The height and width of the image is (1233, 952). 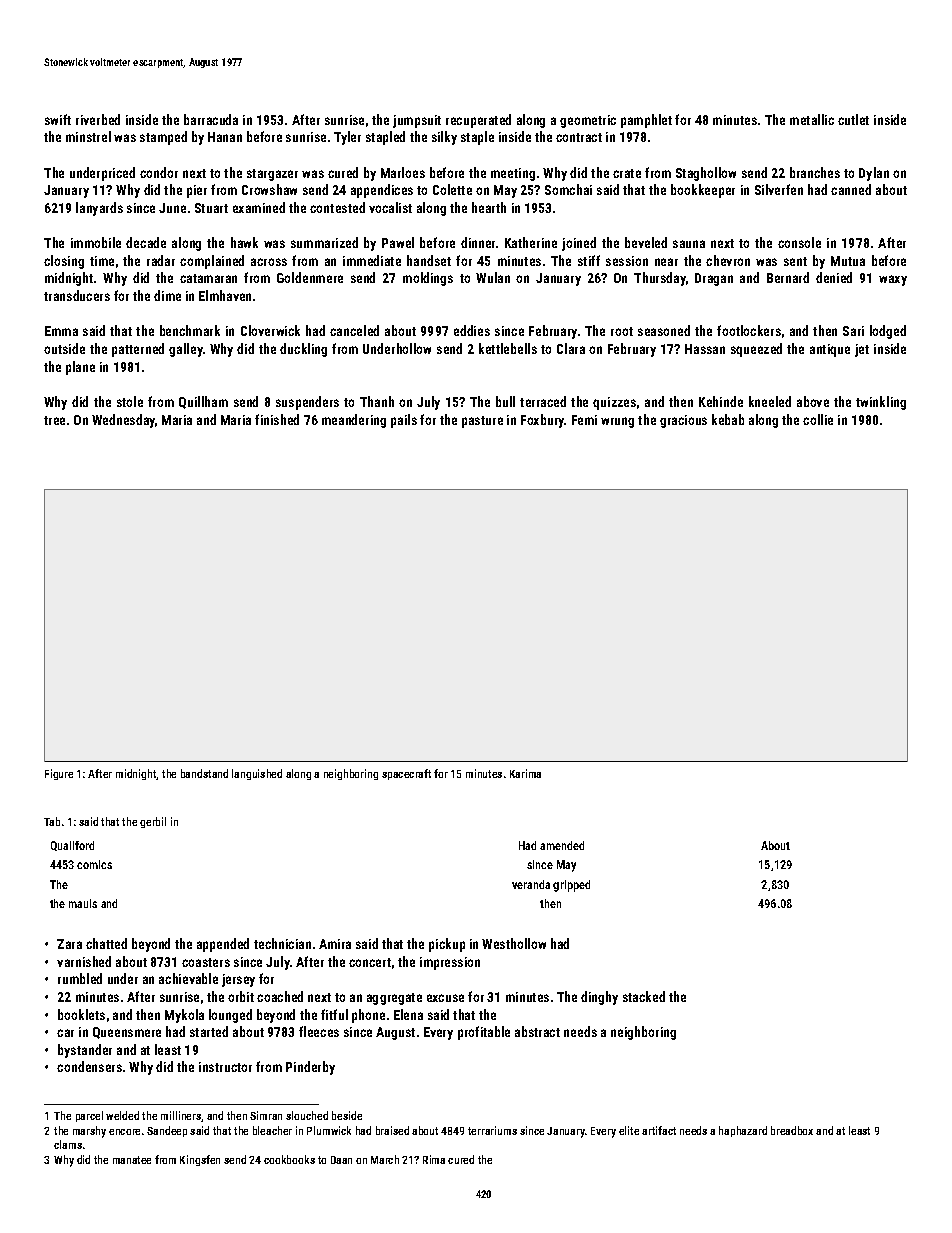 What do you see at coordinates (848, 261) in the image?
I see `Mutua` at bounding box center [848, 261].
